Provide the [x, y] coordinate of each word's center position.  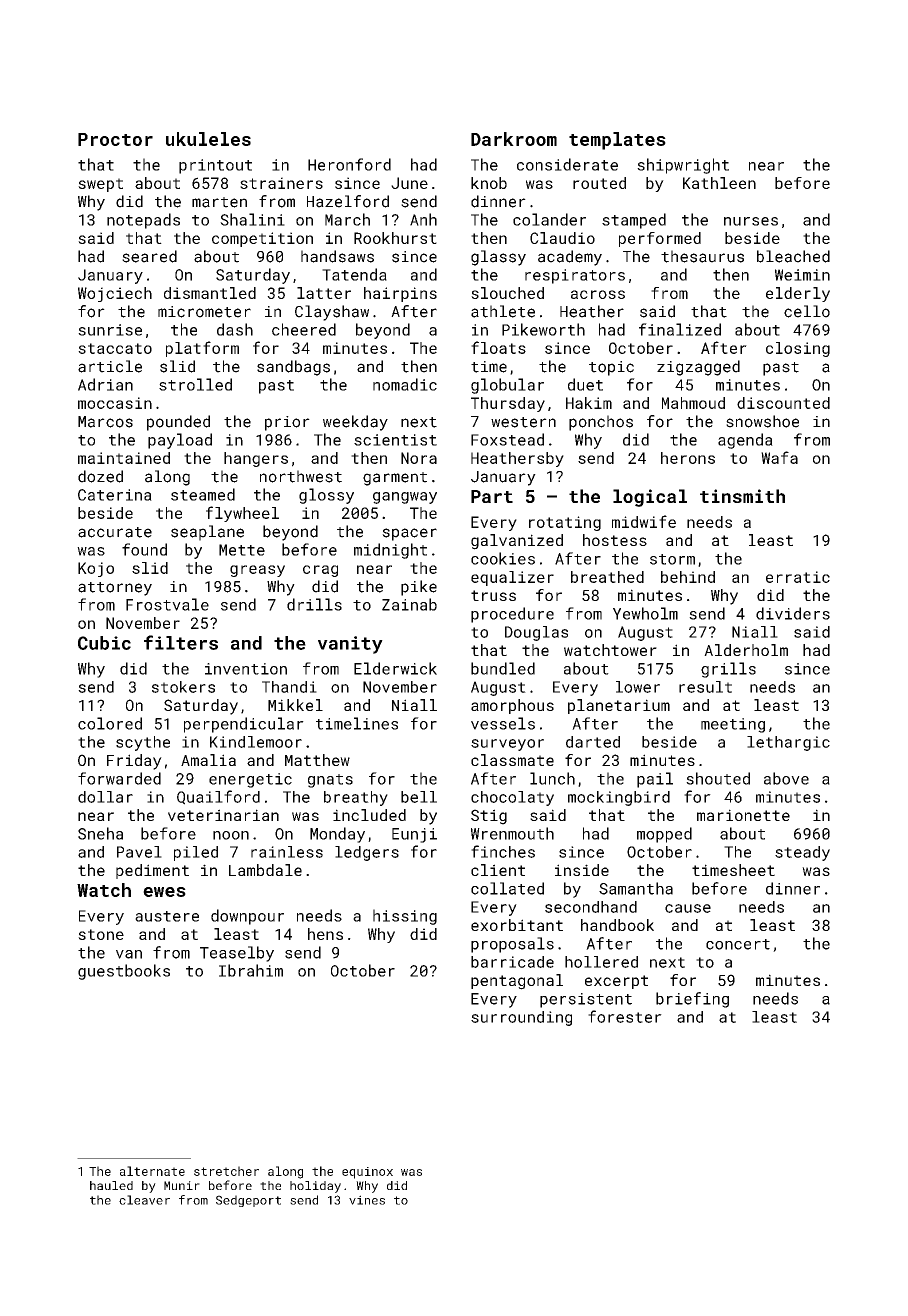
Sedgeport [248, 1201]
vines [367, 1200]
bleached [793, 256]
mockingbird [619, 798]
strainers [281, 183]
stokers [183, 687]
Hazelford [348, 201]
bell [419, 797]
